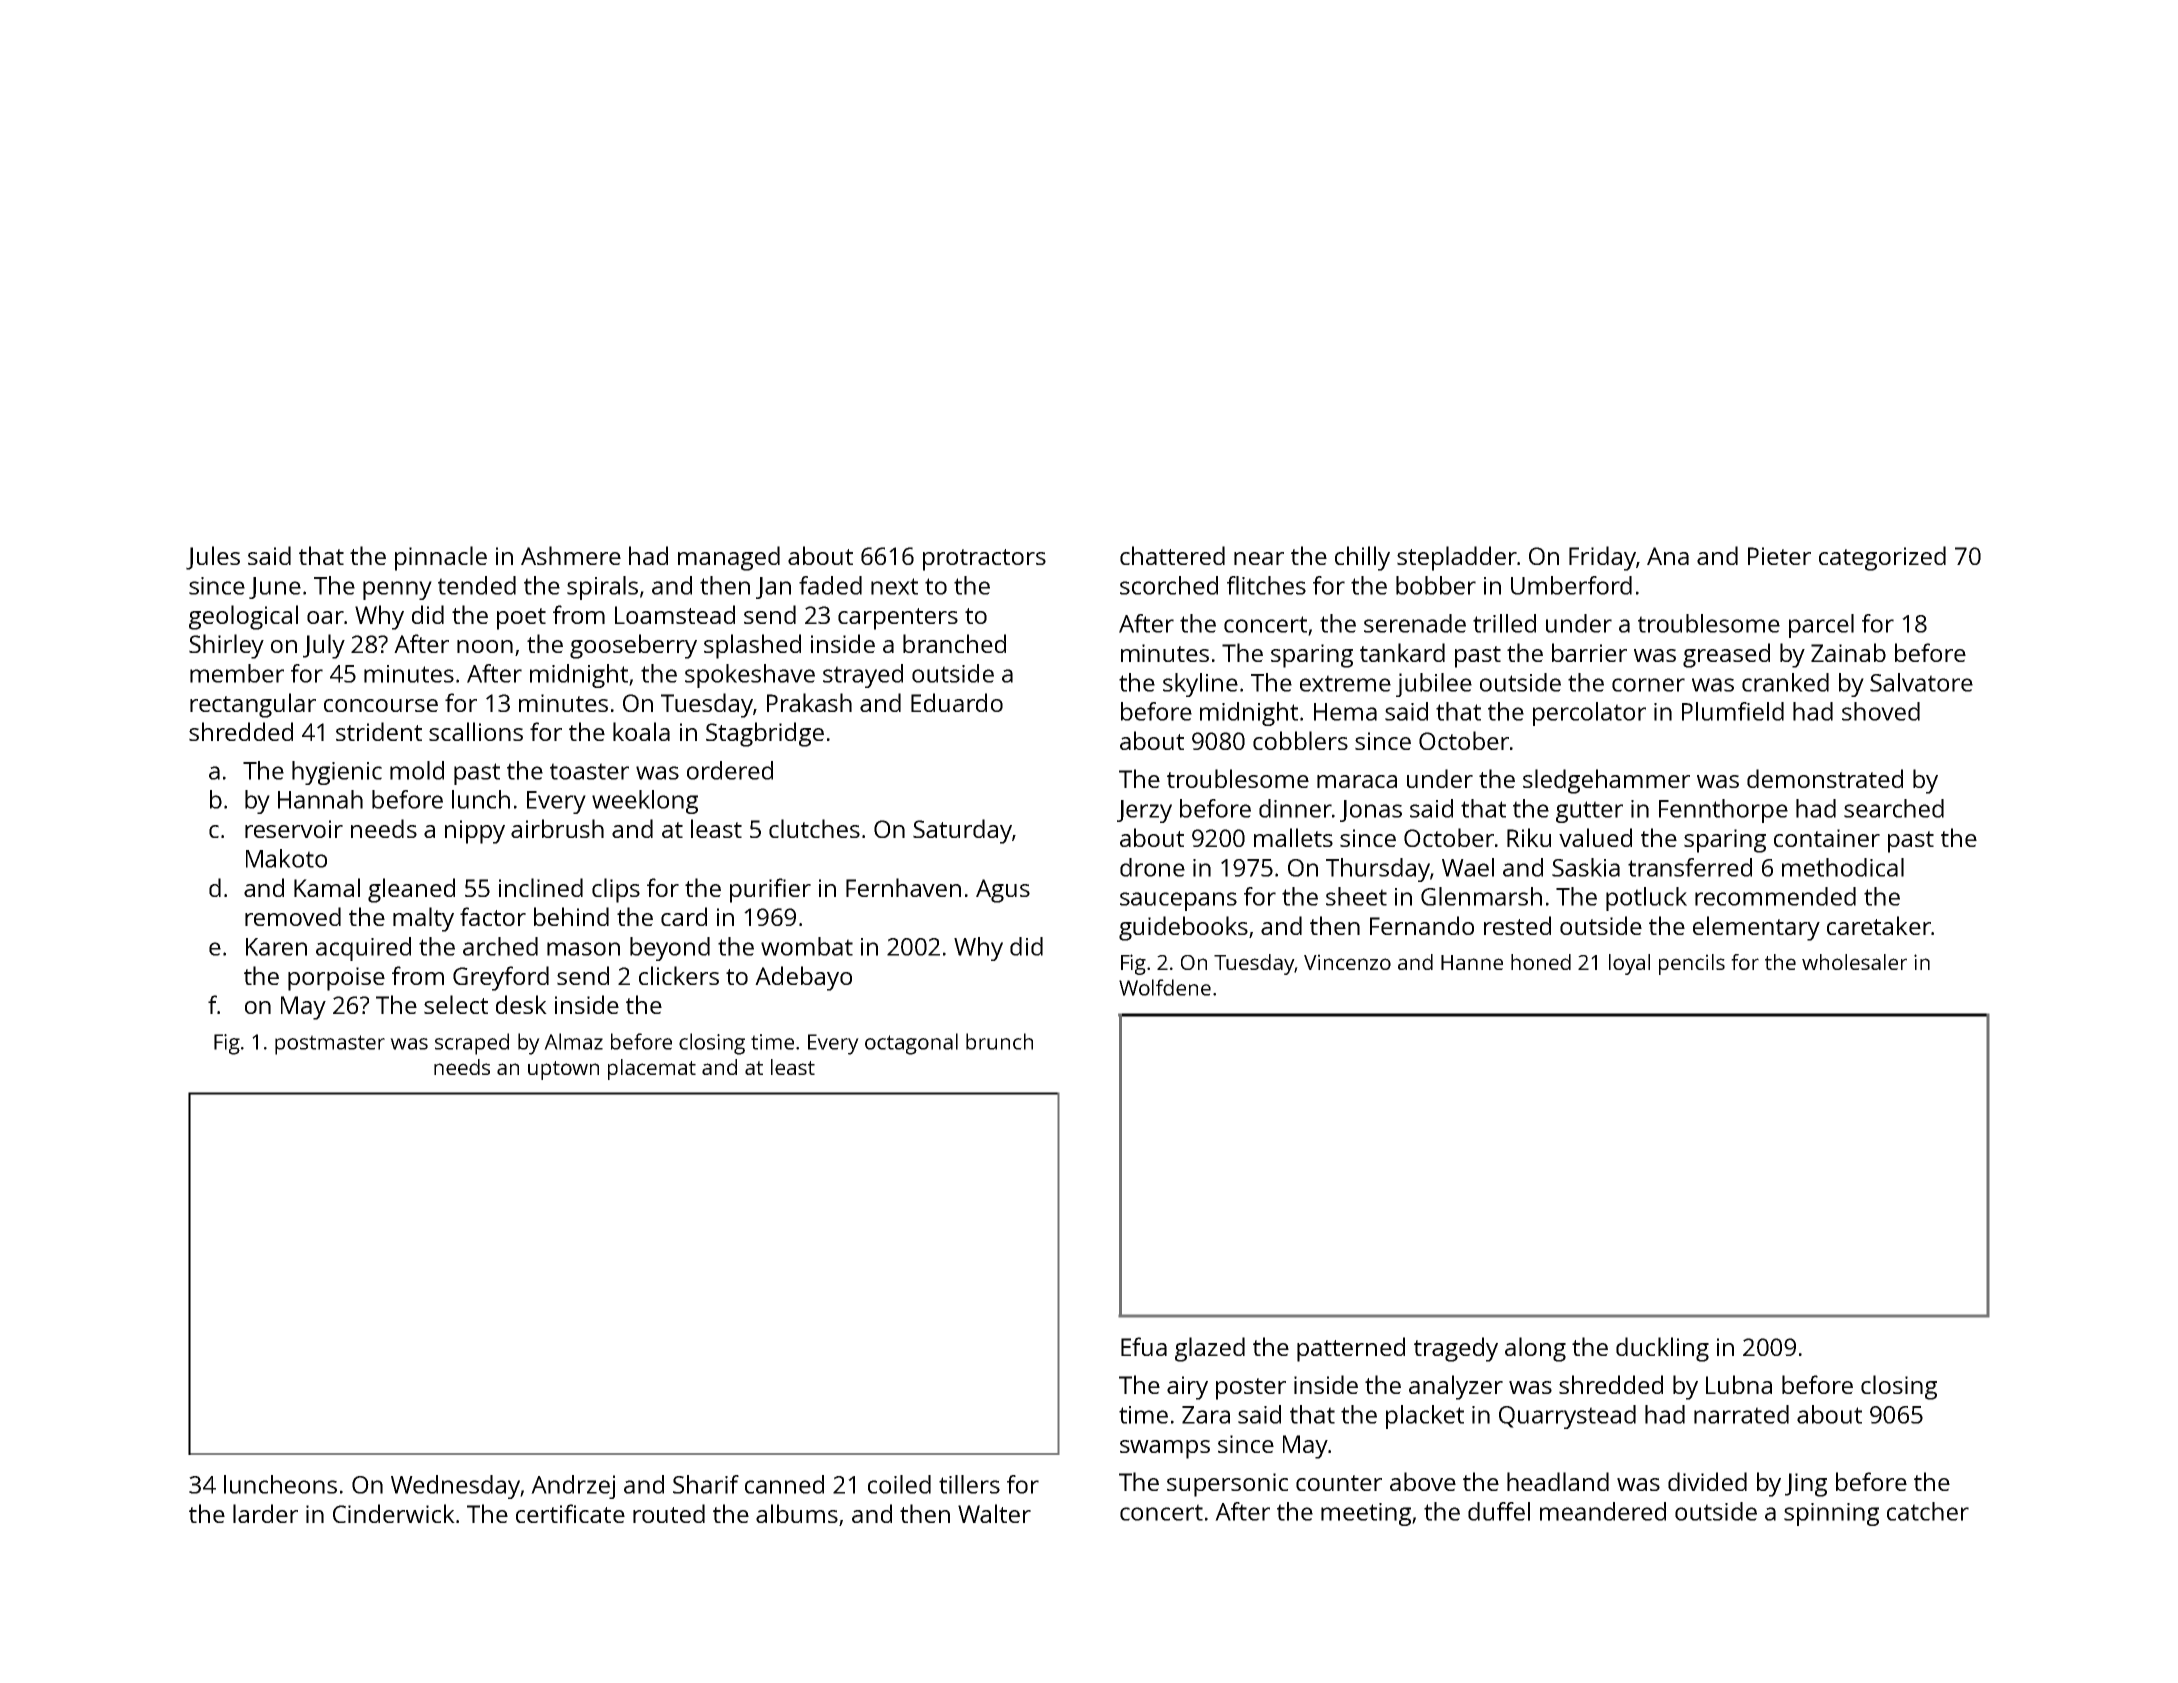  What do you see at coordinates (423, 919) in the document?
I see `malty` at bounding box center [423, 919].
